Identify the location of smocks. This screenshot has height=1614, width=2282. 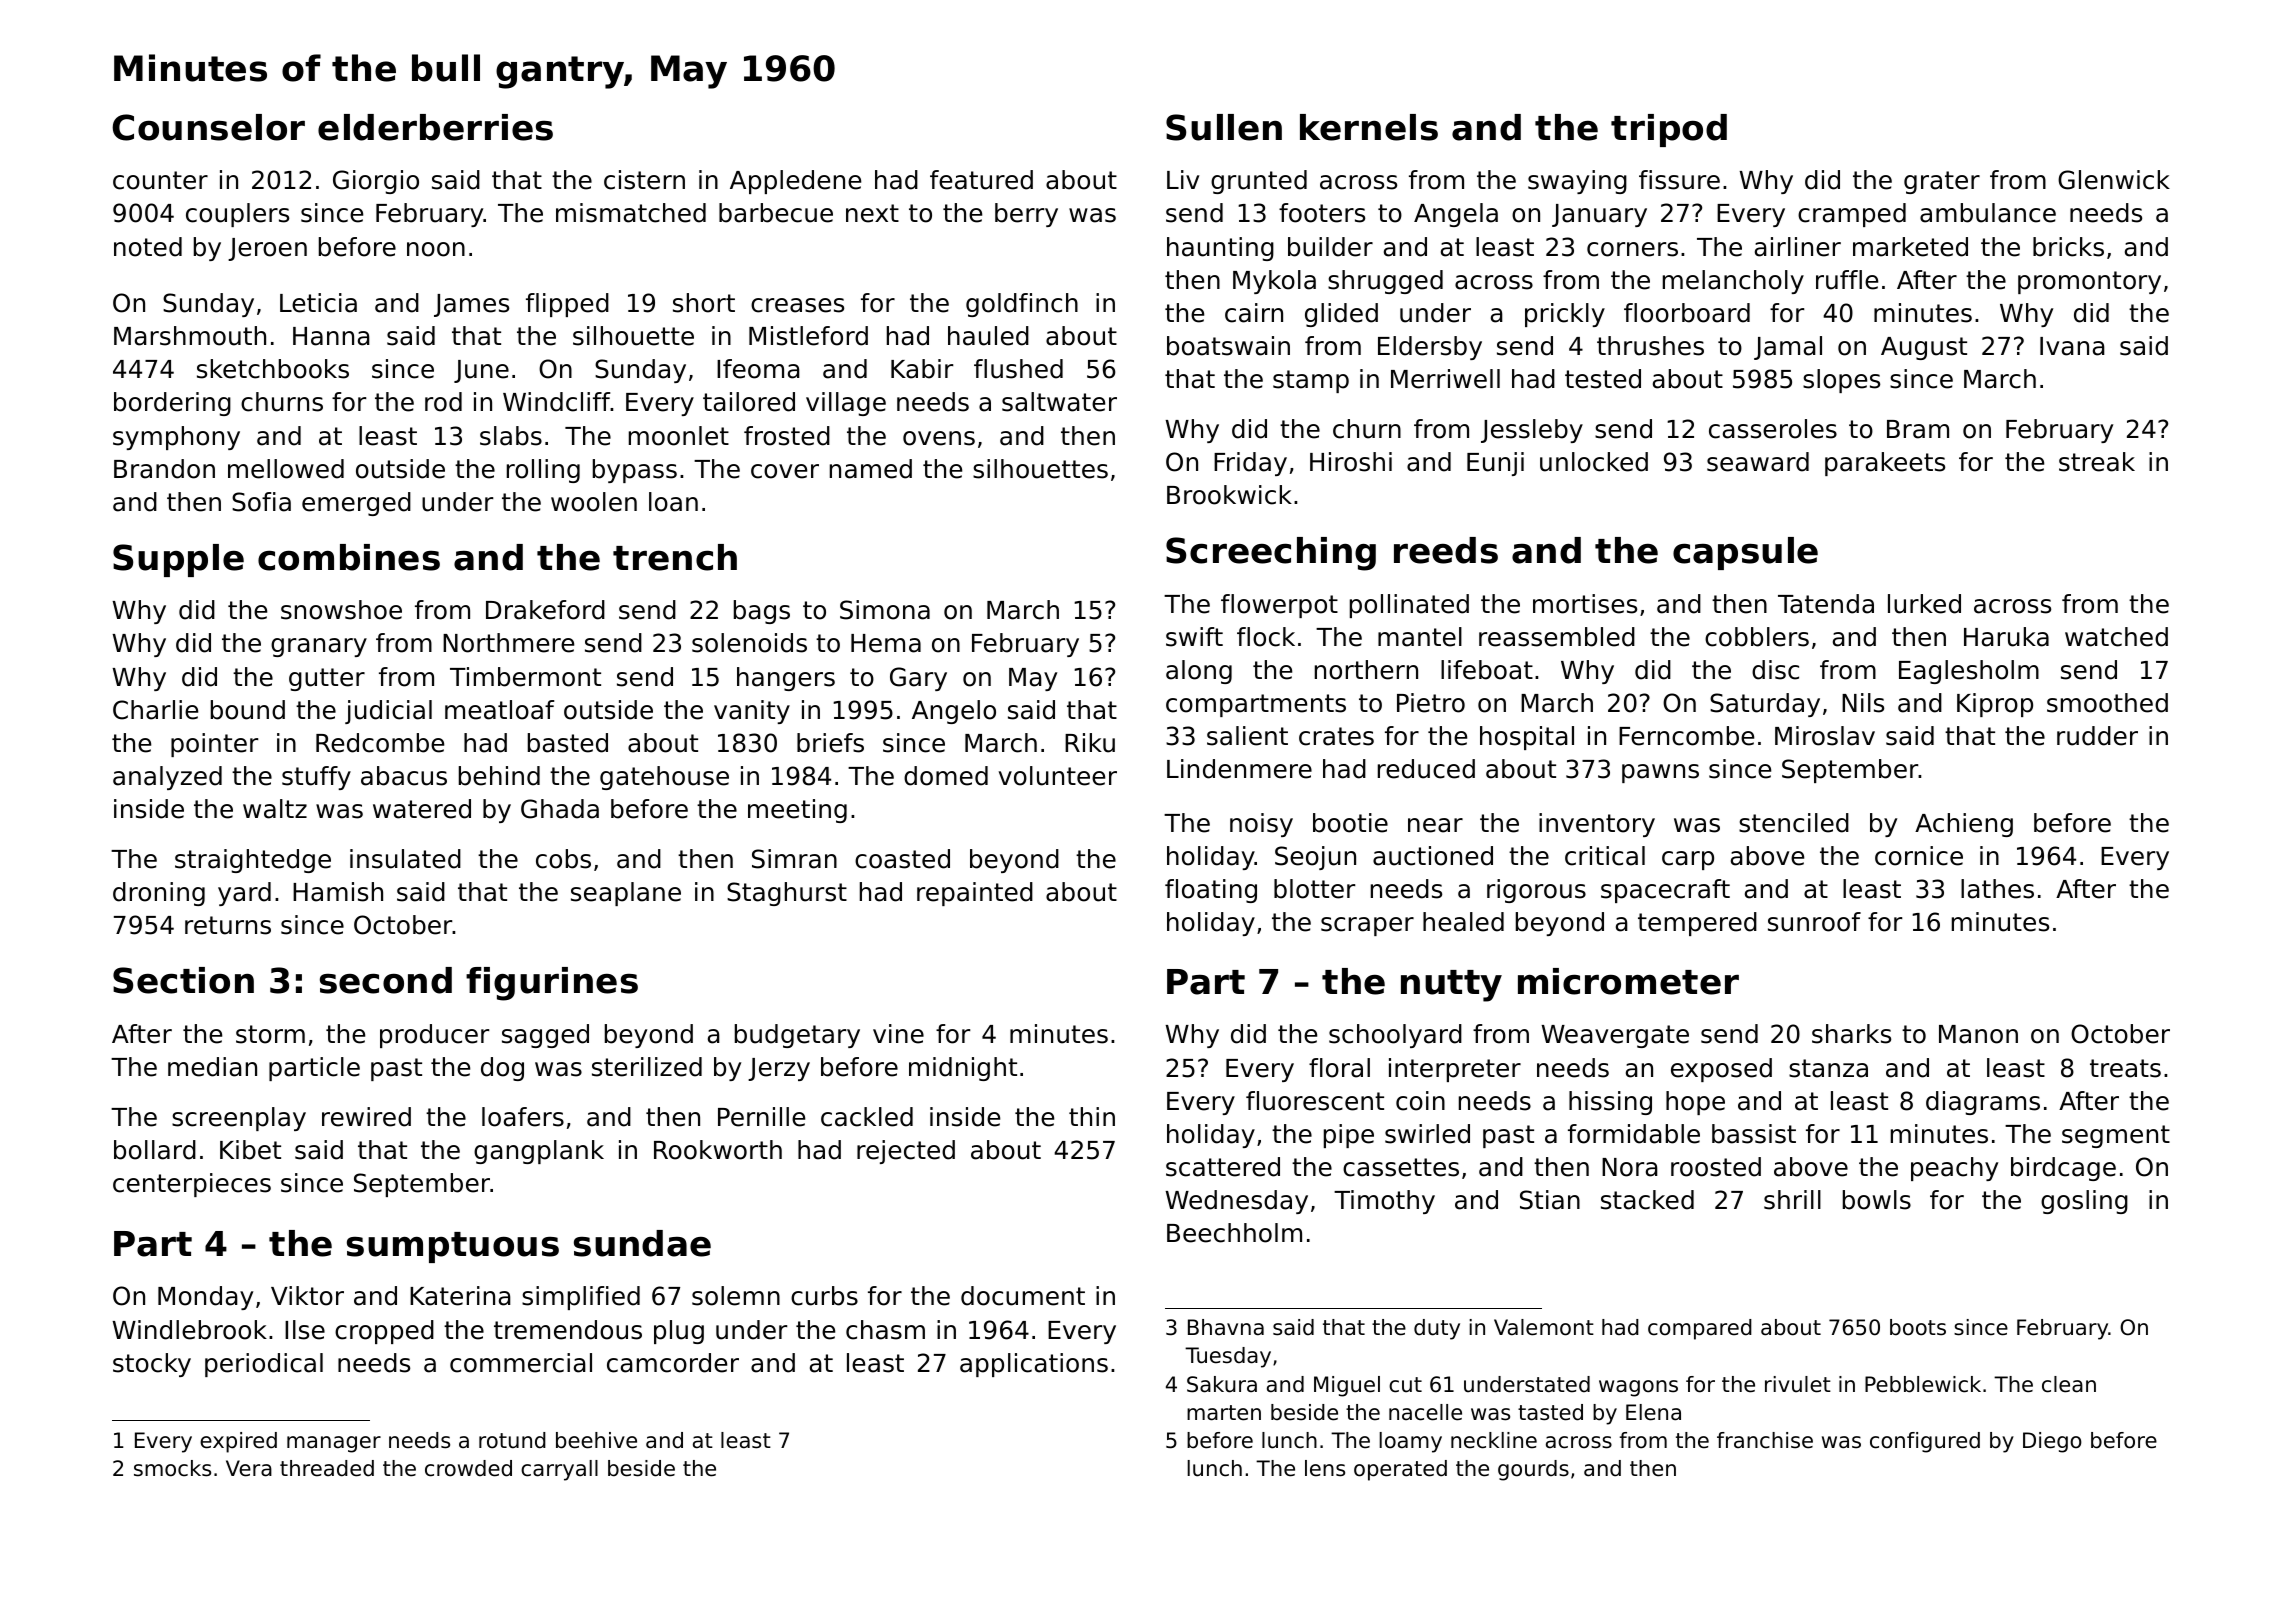
(172, 1468).
